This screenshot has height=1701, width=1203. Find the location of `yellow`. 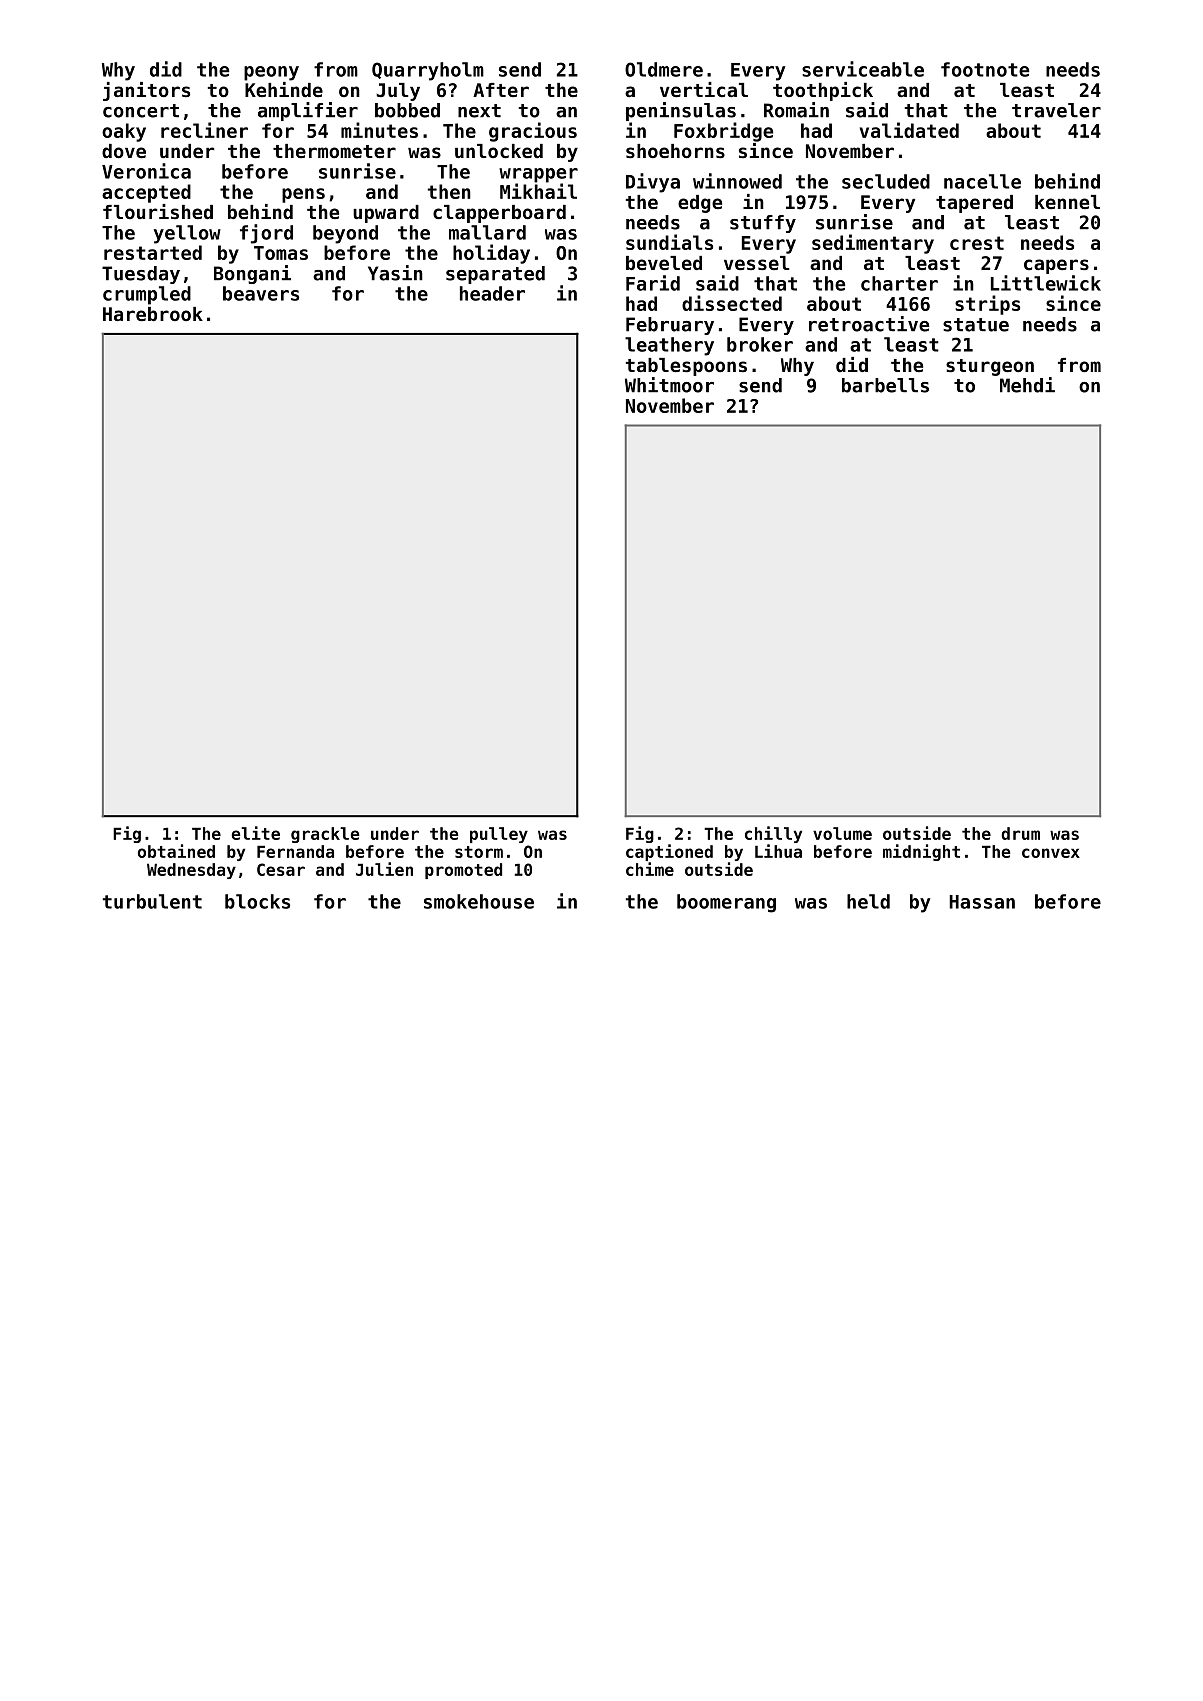

yellow is located at coordinates (187, 234).
